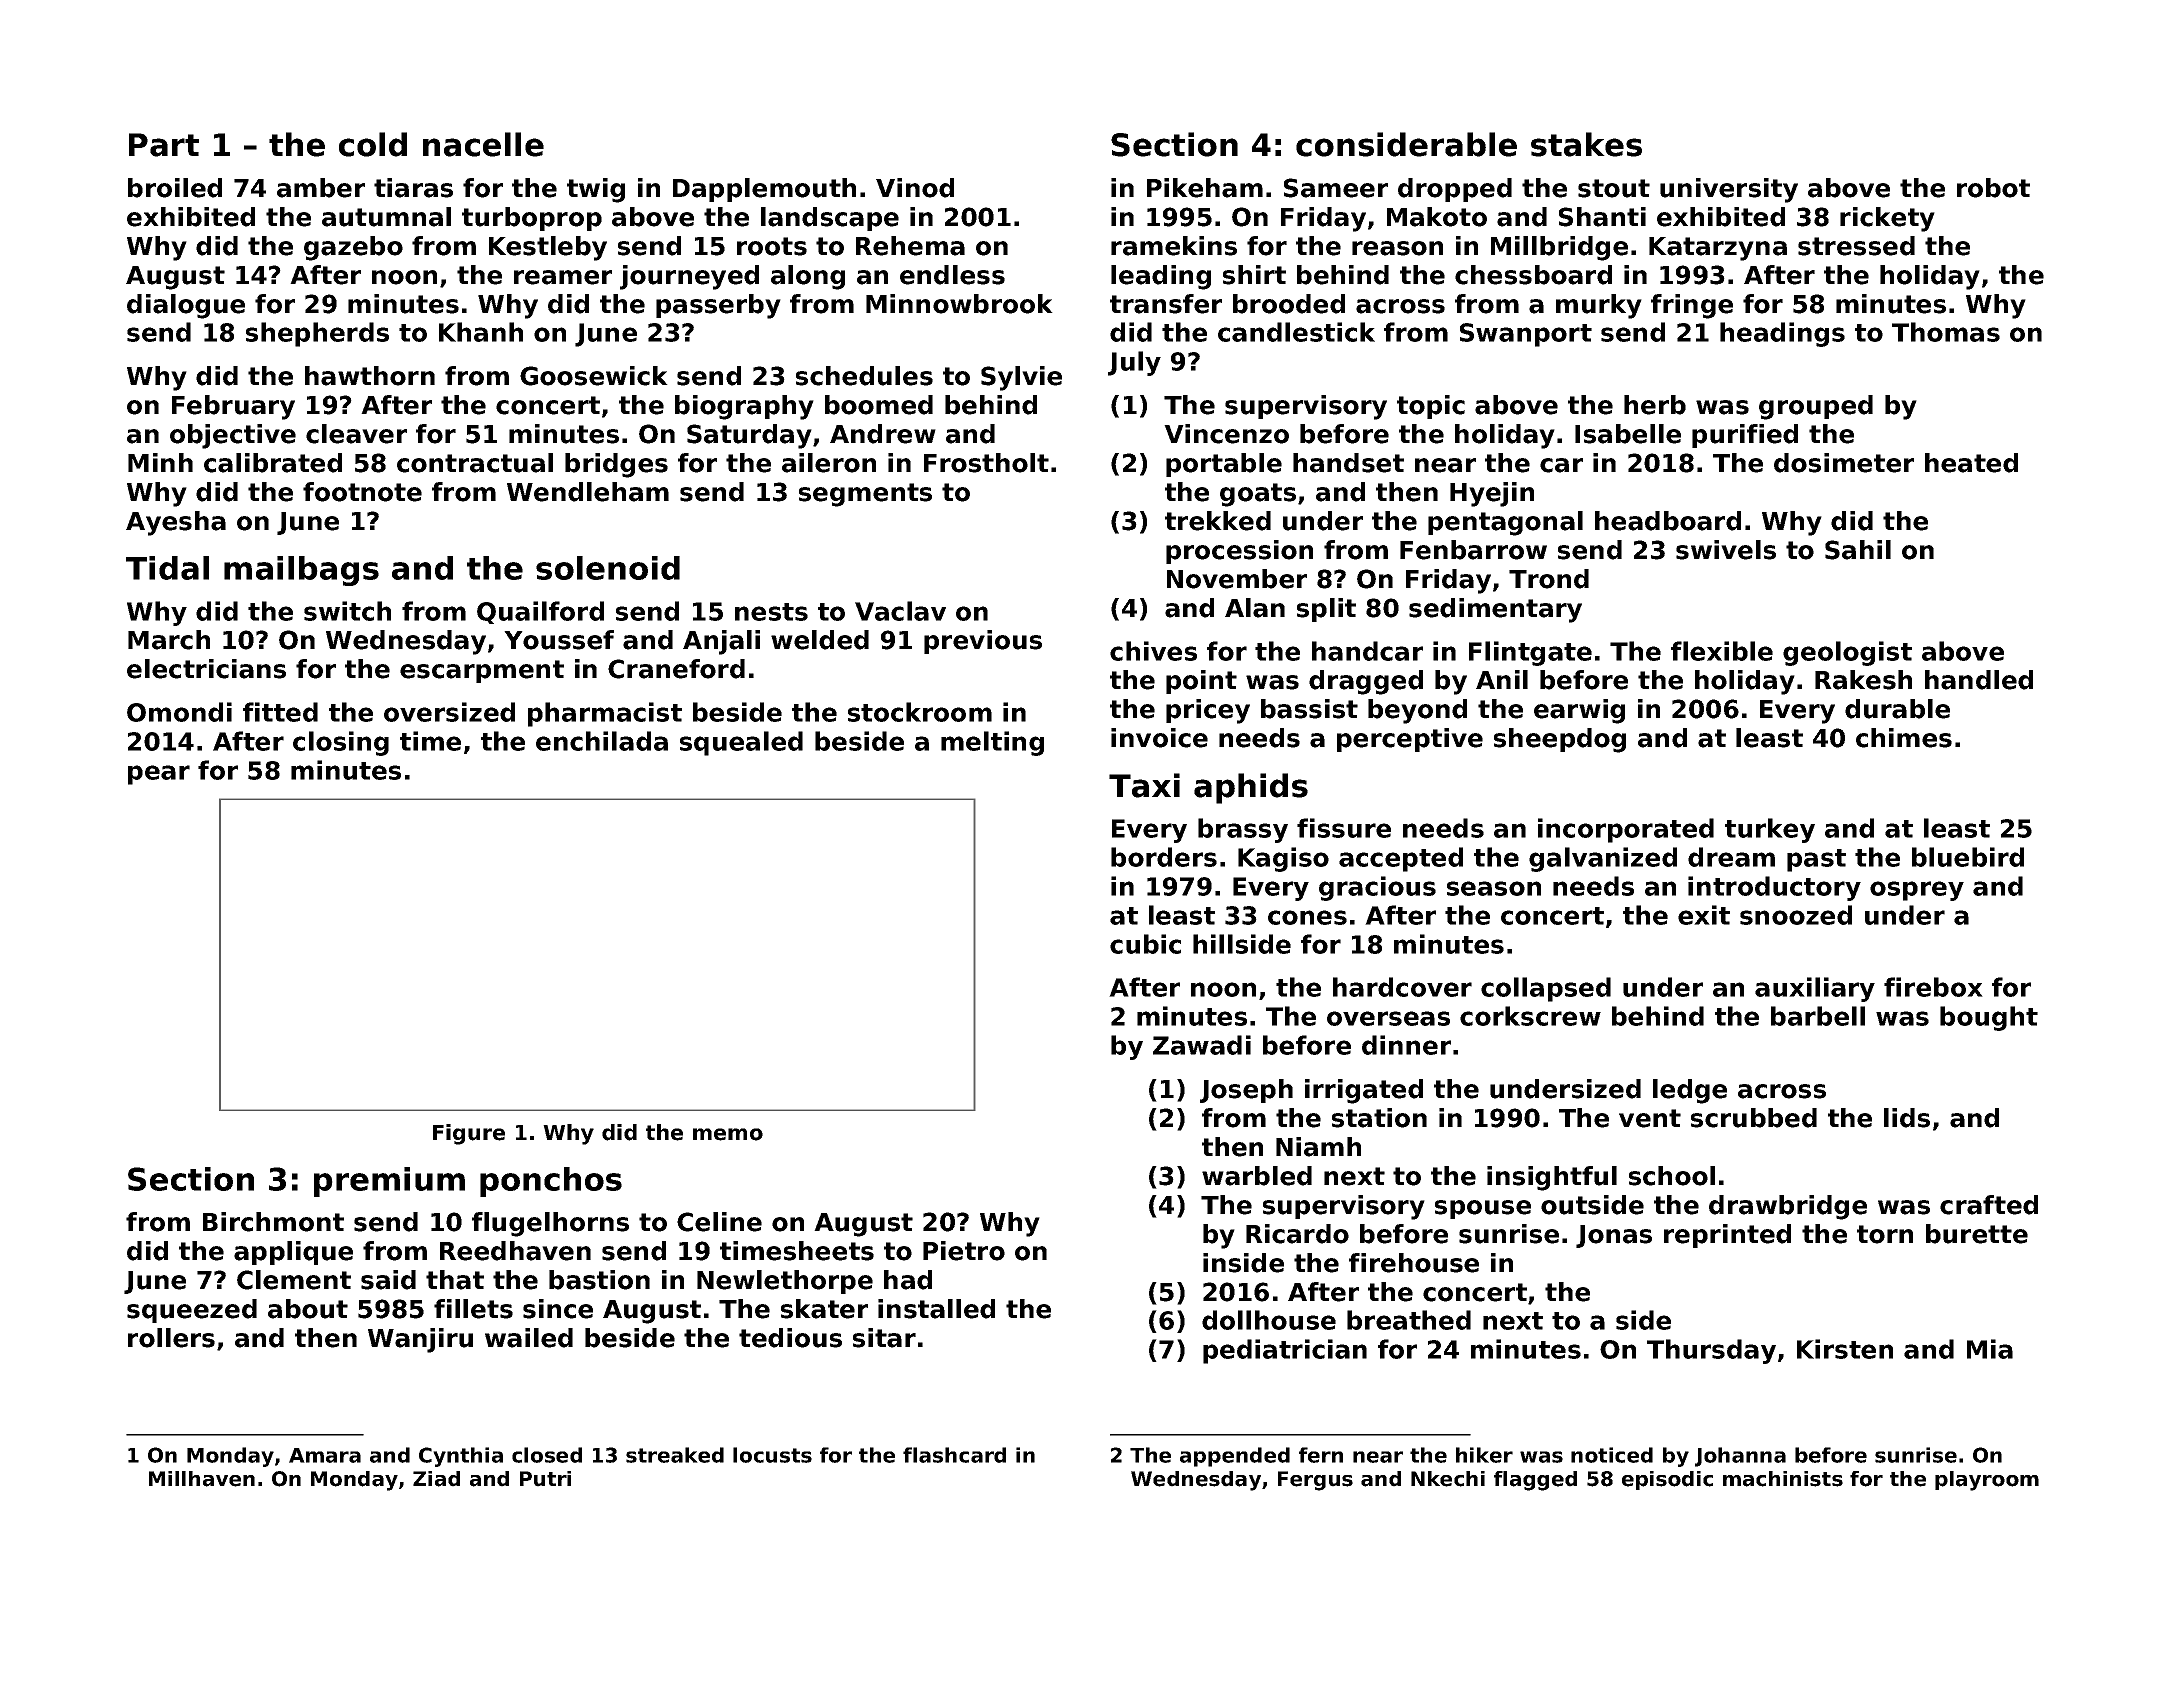 The height and width of the document is (1683, 2178). What do you see at coordinates (1917, 891) in the document?
I see `osprey` at bounding box center [1917, 891].
